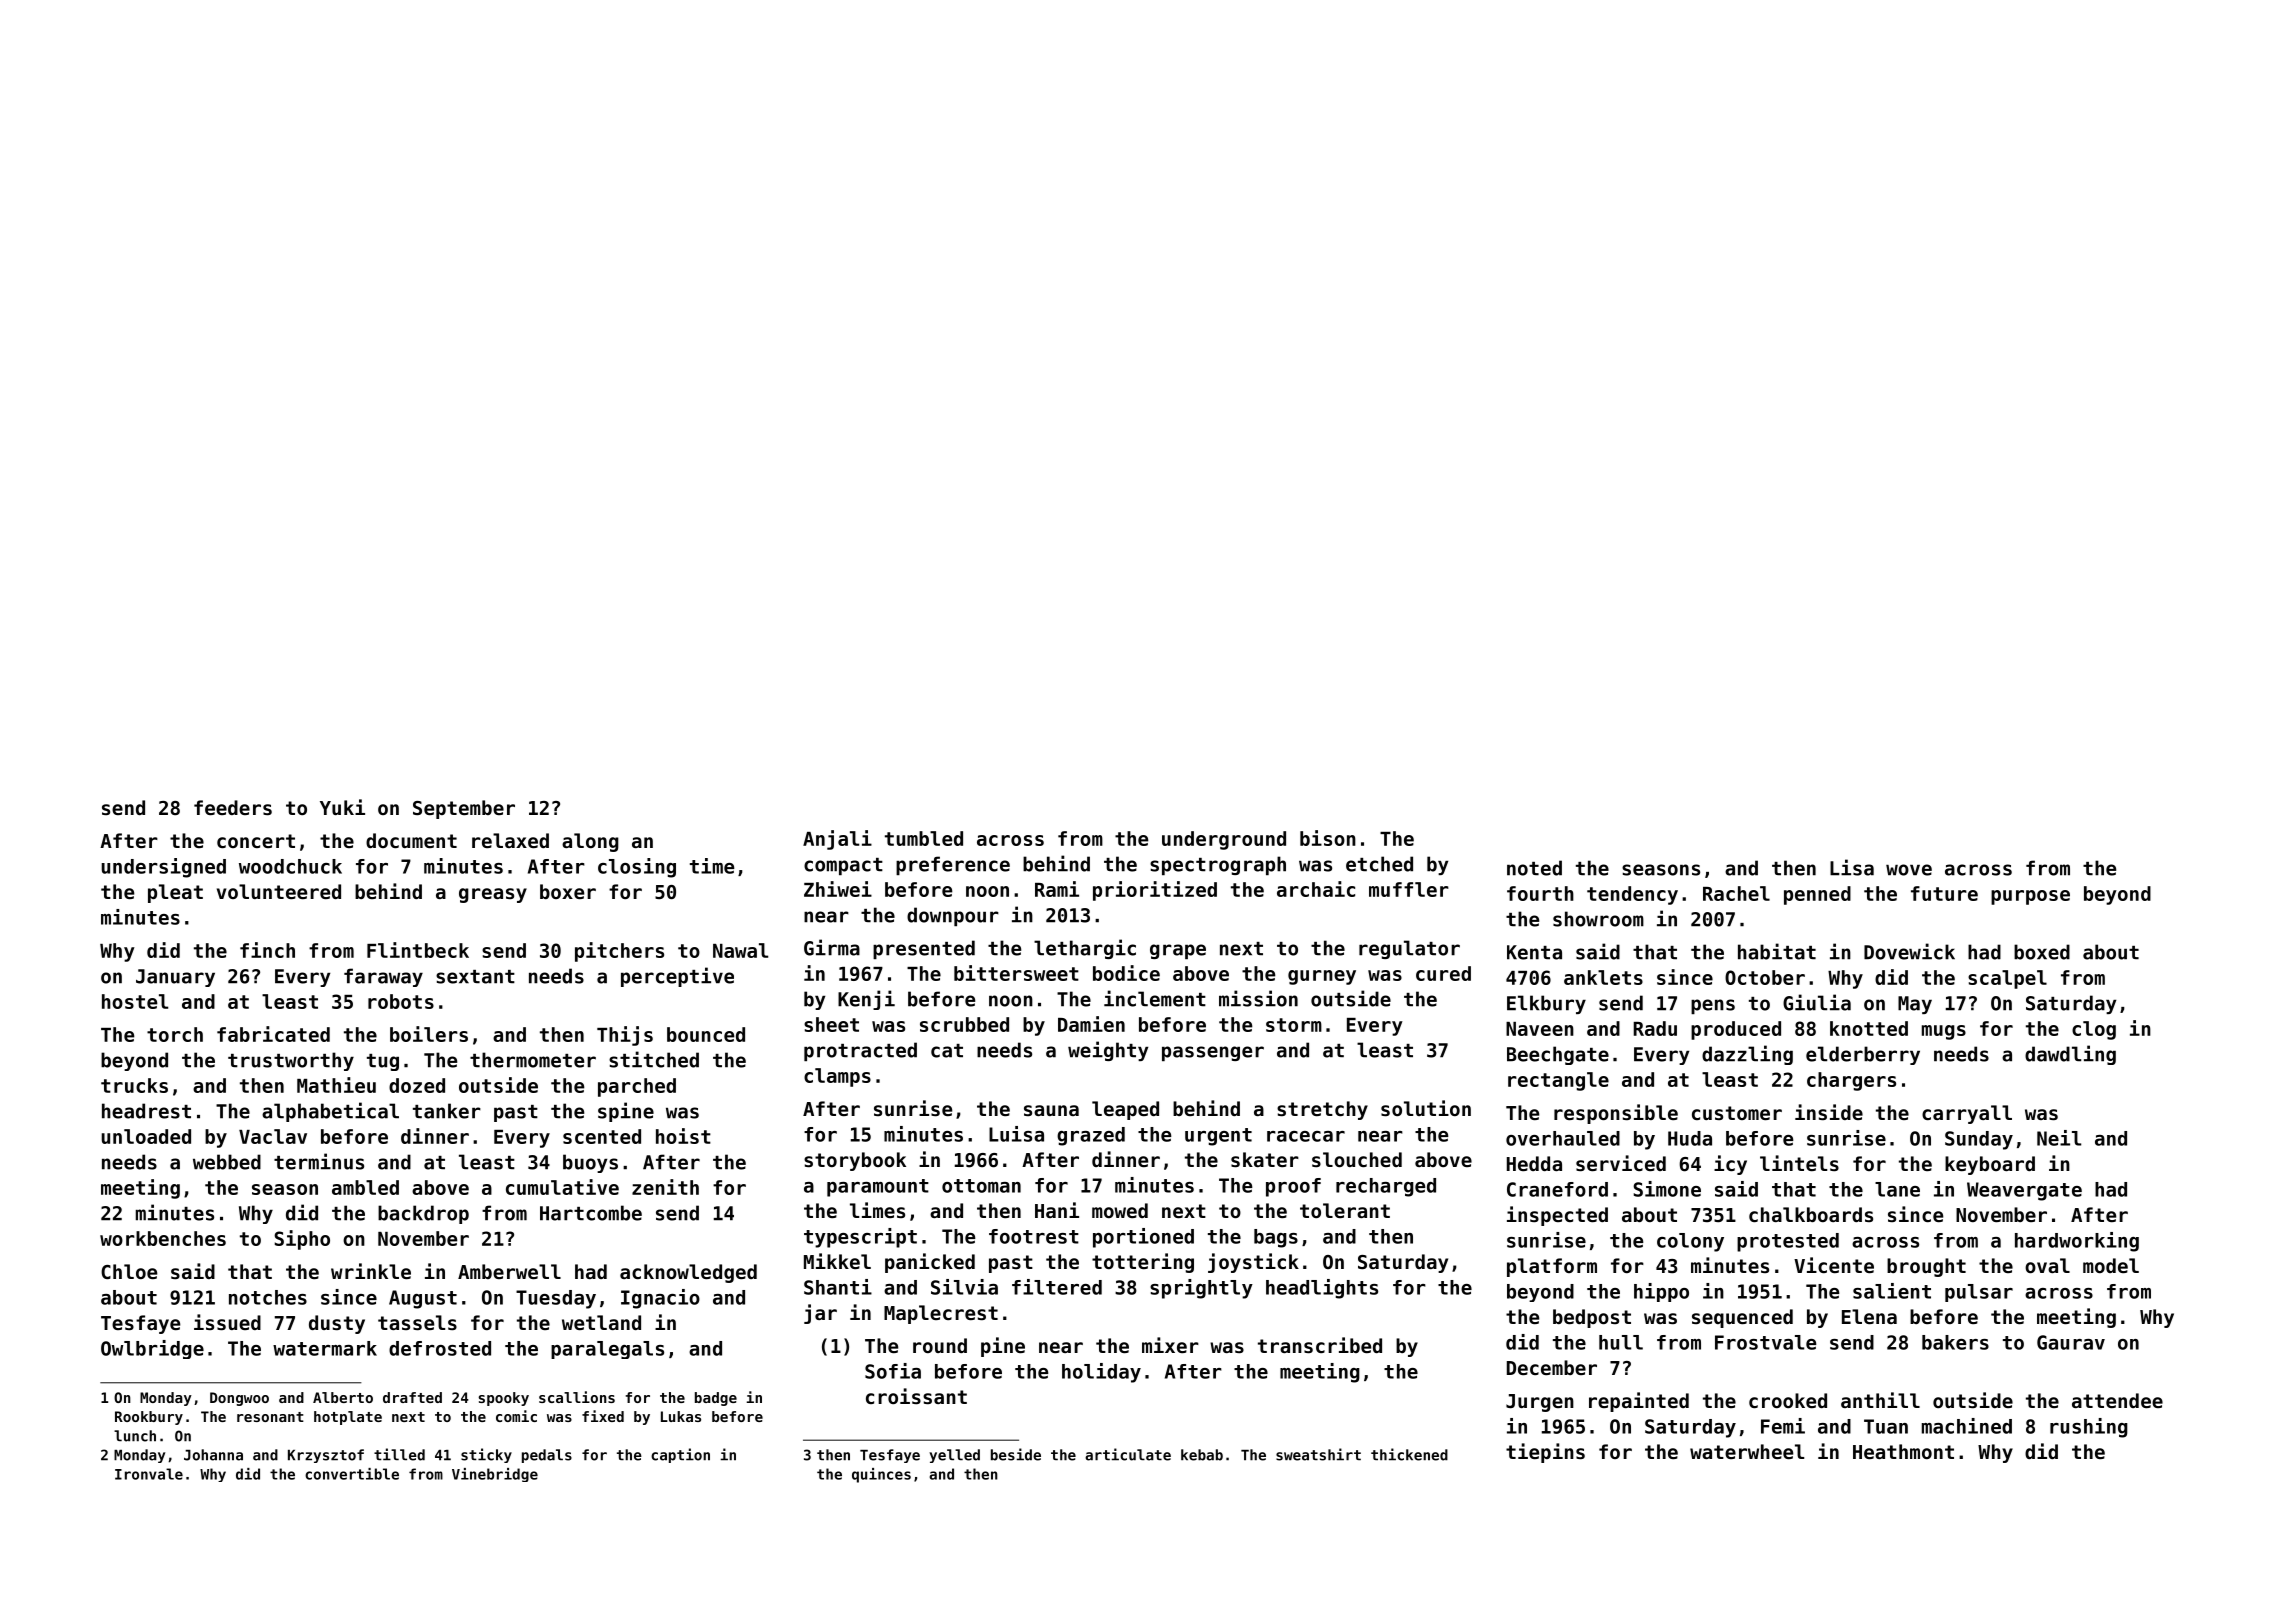 The image size is (2282, 1614). What do you see at coordinates (1328, 838) in the screenshot?
I see `bison` at bounding box center [1328, 838].
